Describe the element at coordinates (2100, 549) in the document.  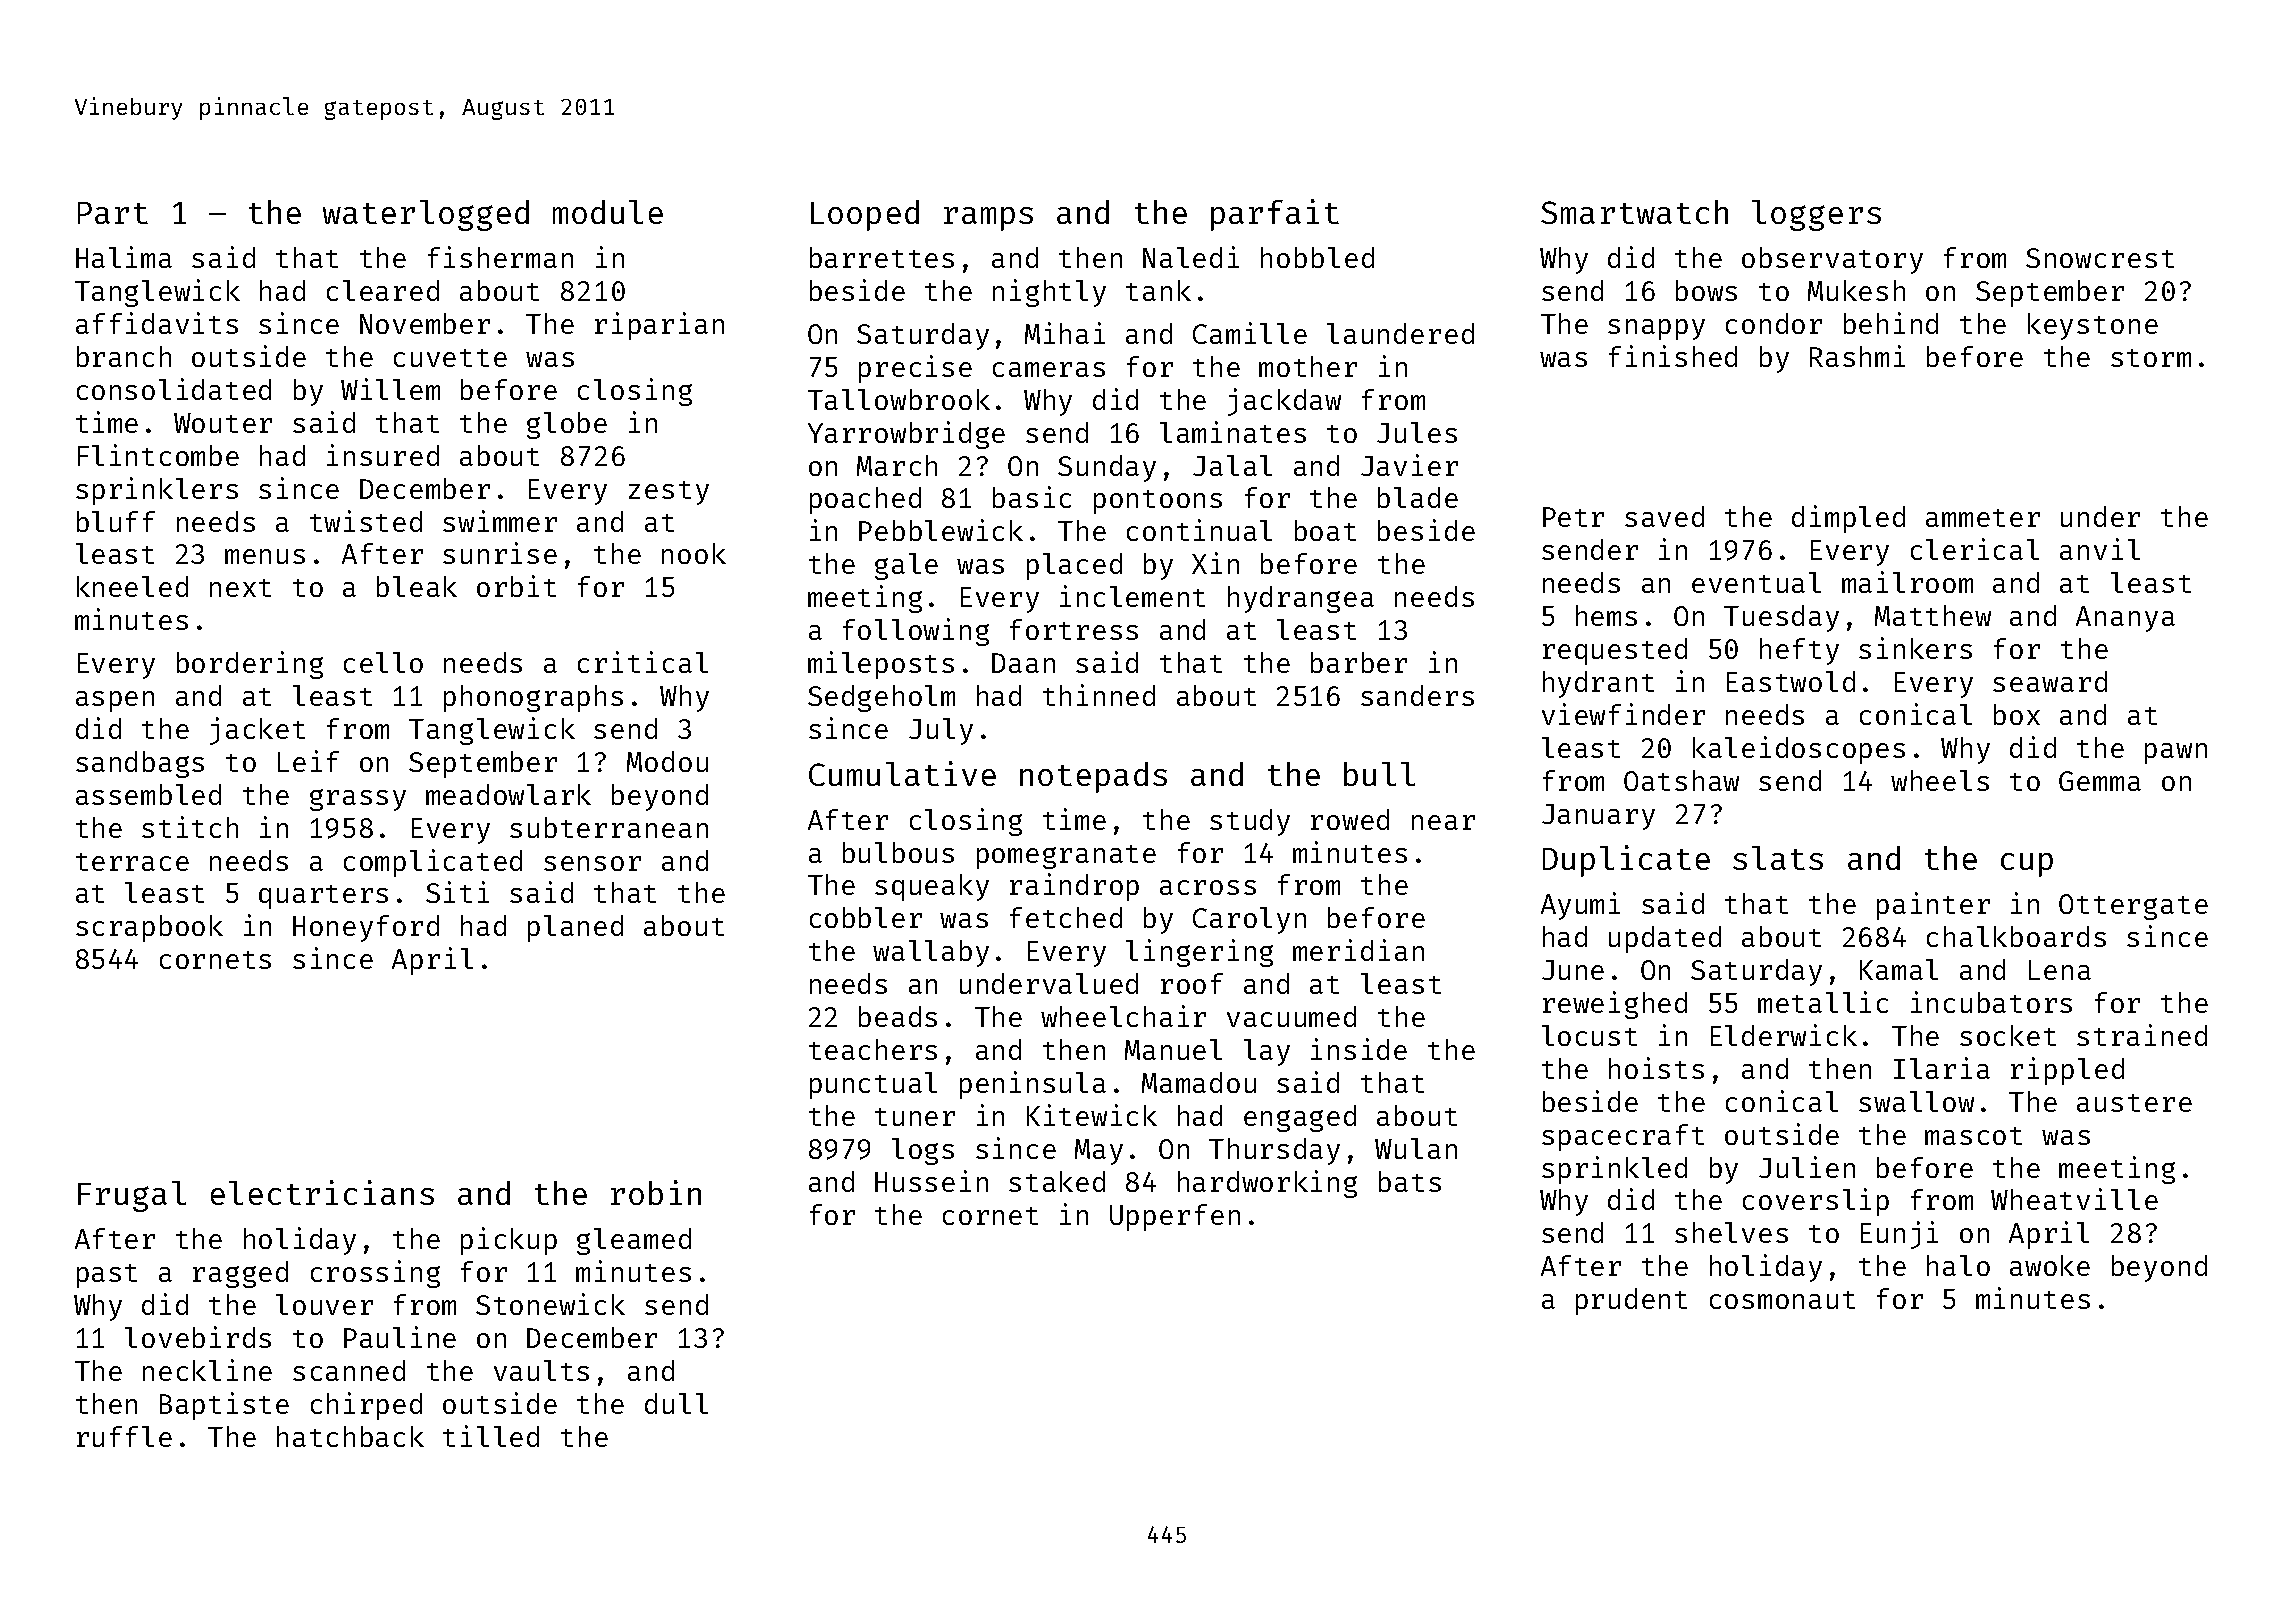
I see `anvil` at that location.
